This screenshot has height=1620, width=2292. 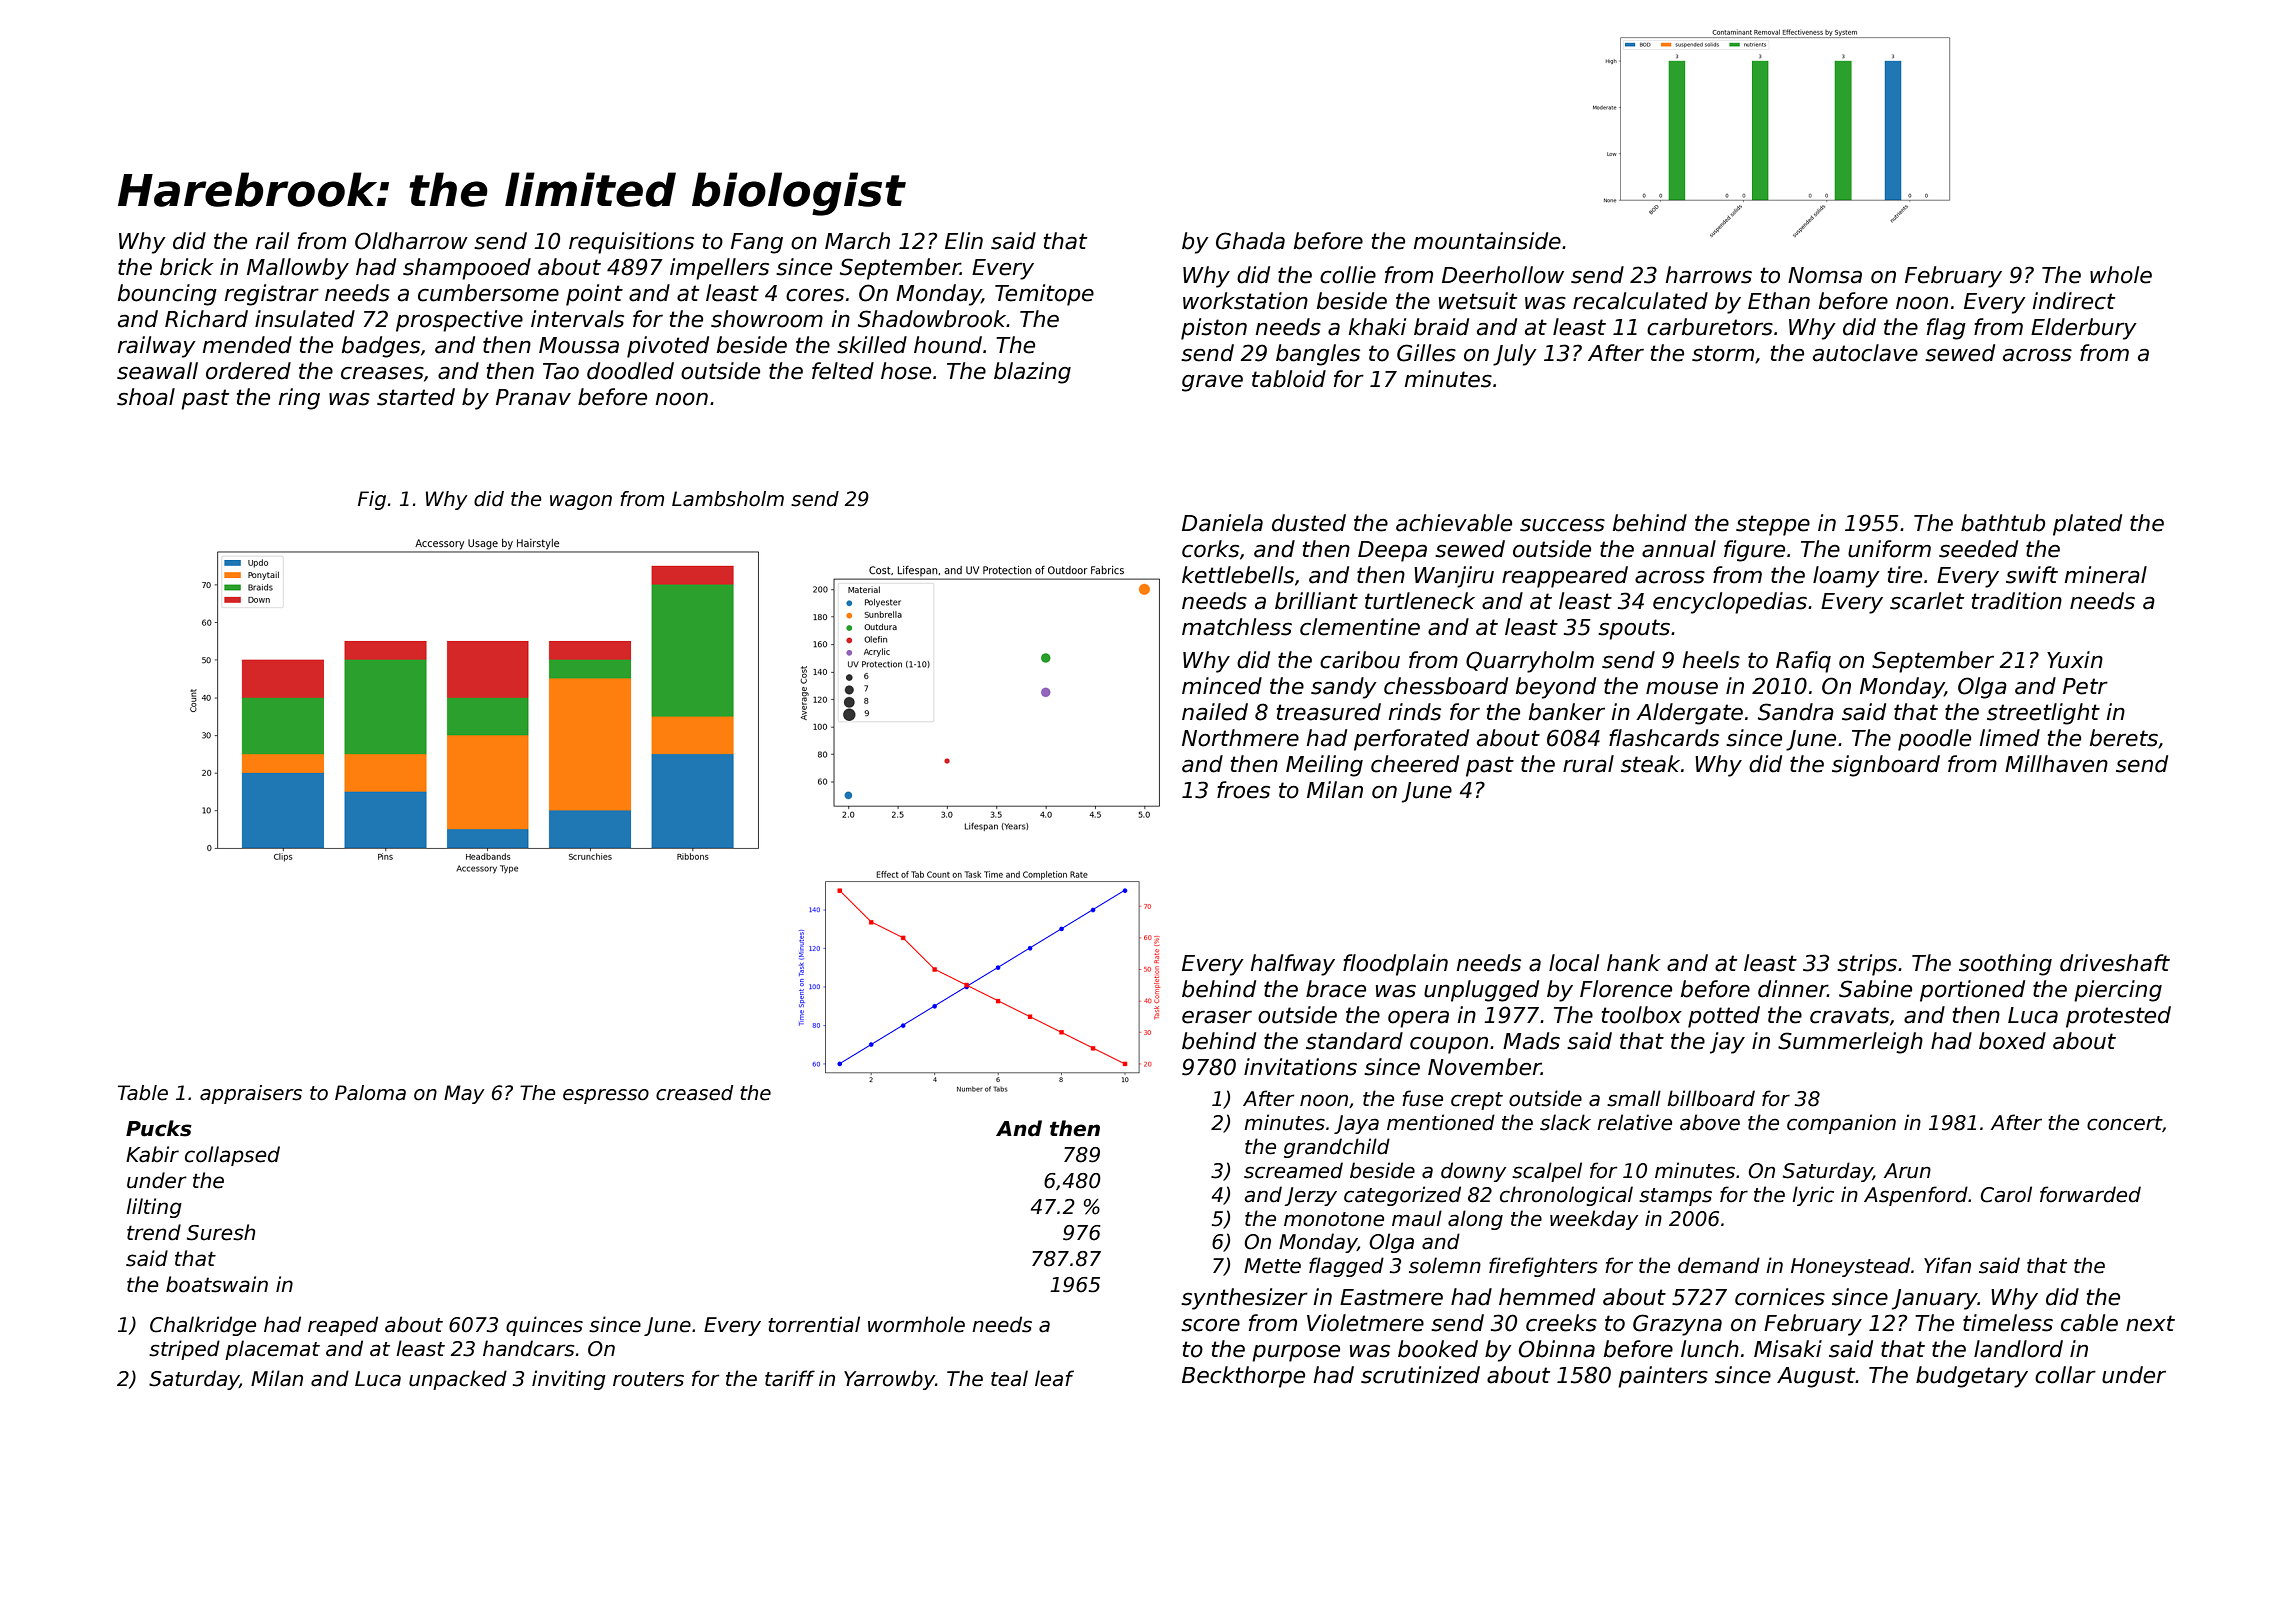 What do you see at coordinates (728, 499) in the screenshot?
I see `Lambsholm` at bounding box center [728, 499].
